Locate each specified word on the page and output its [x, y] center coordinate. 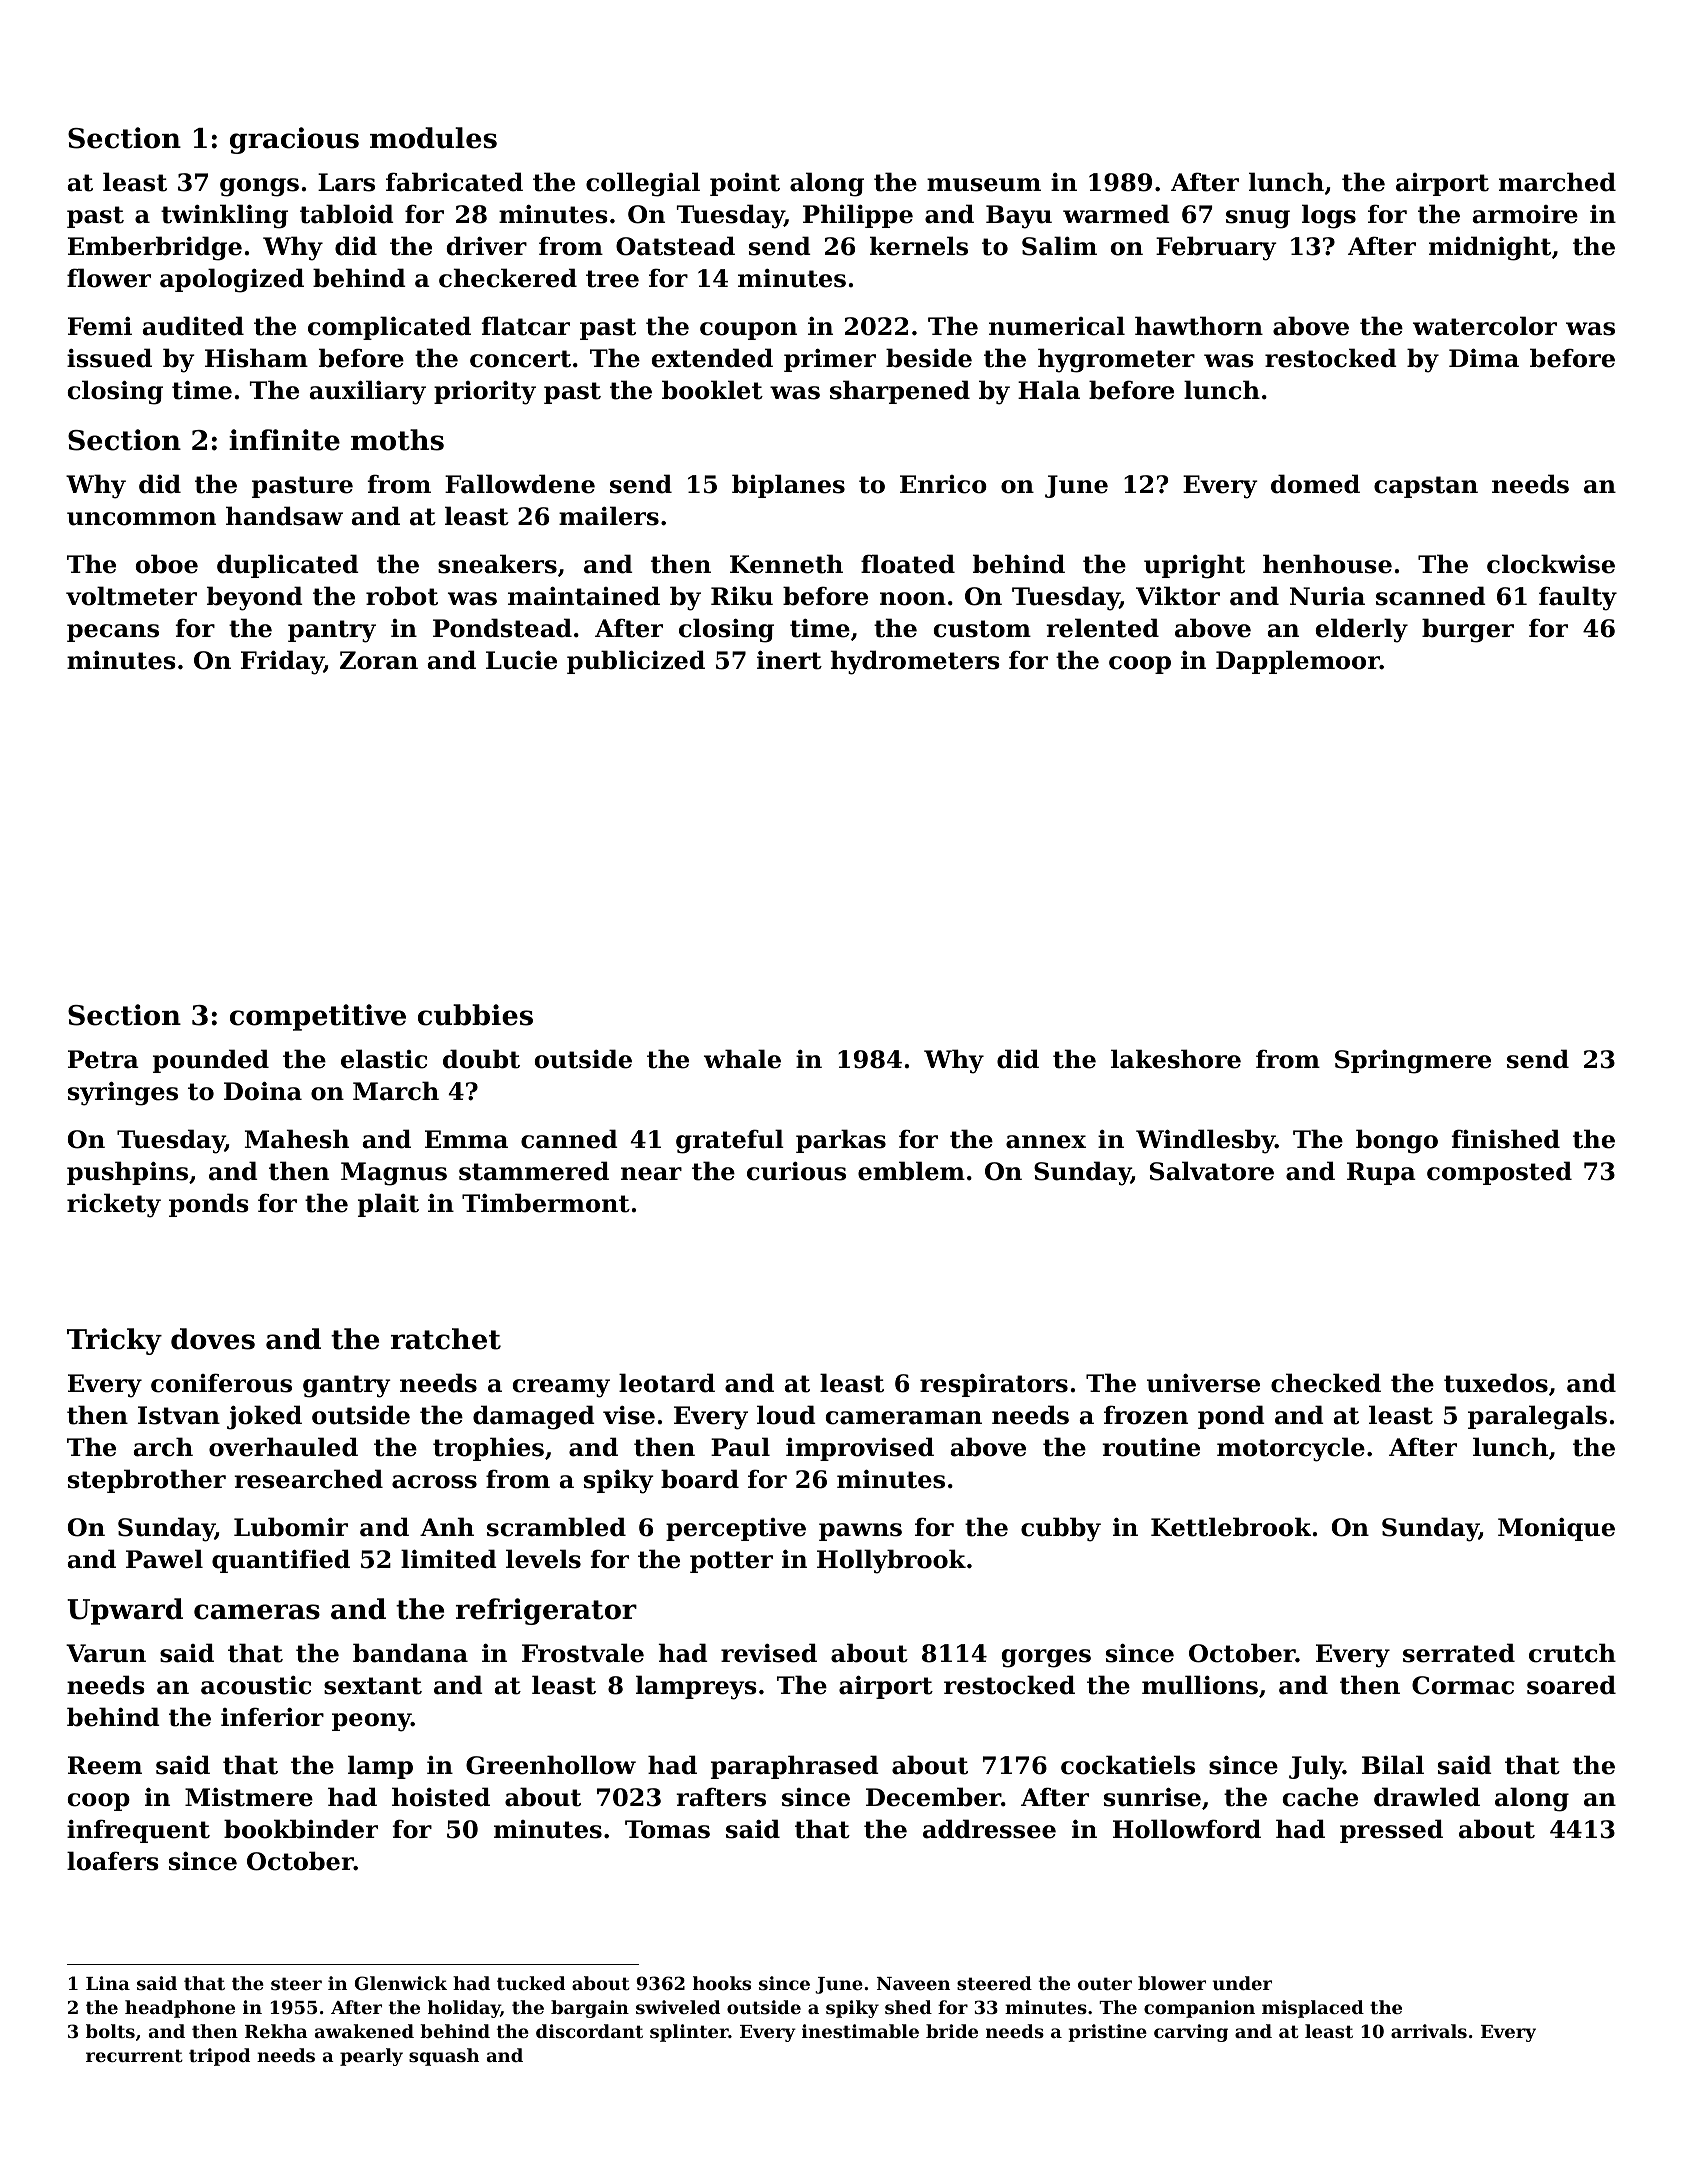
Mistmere [249, 1797]
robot [402, 596]
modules [433, 138]
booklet [712, 390]
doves [213, 1339]
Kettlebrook [1231, 1527]
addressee [989, 1829]
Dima [1484, 358]
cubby [1061, 1529]
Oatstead [675, 246]
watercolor [1485, 326]
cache [1320, 1797]
